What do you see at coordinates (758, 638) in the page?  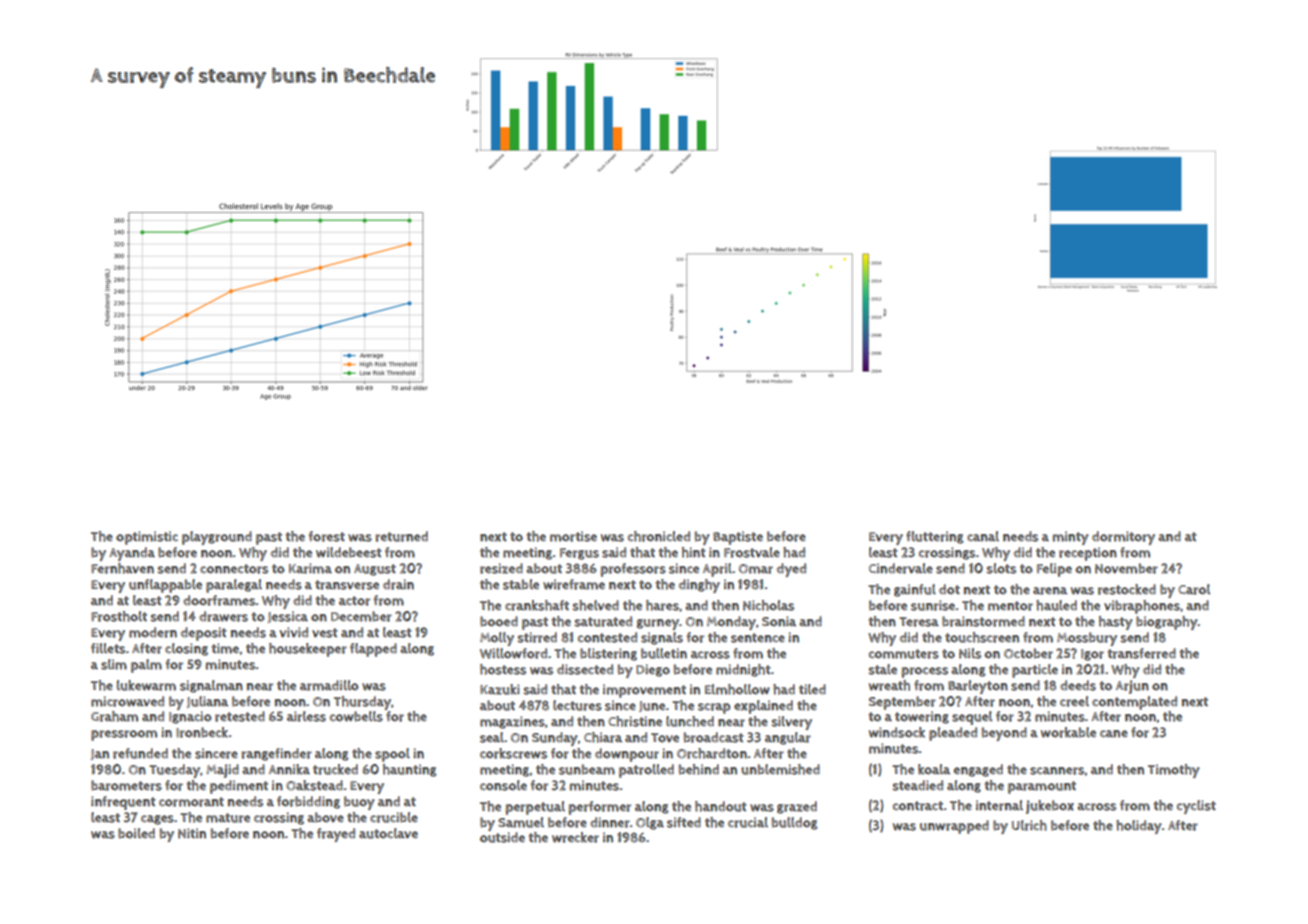 I see `sentence` at bounding box center [758, 638].
